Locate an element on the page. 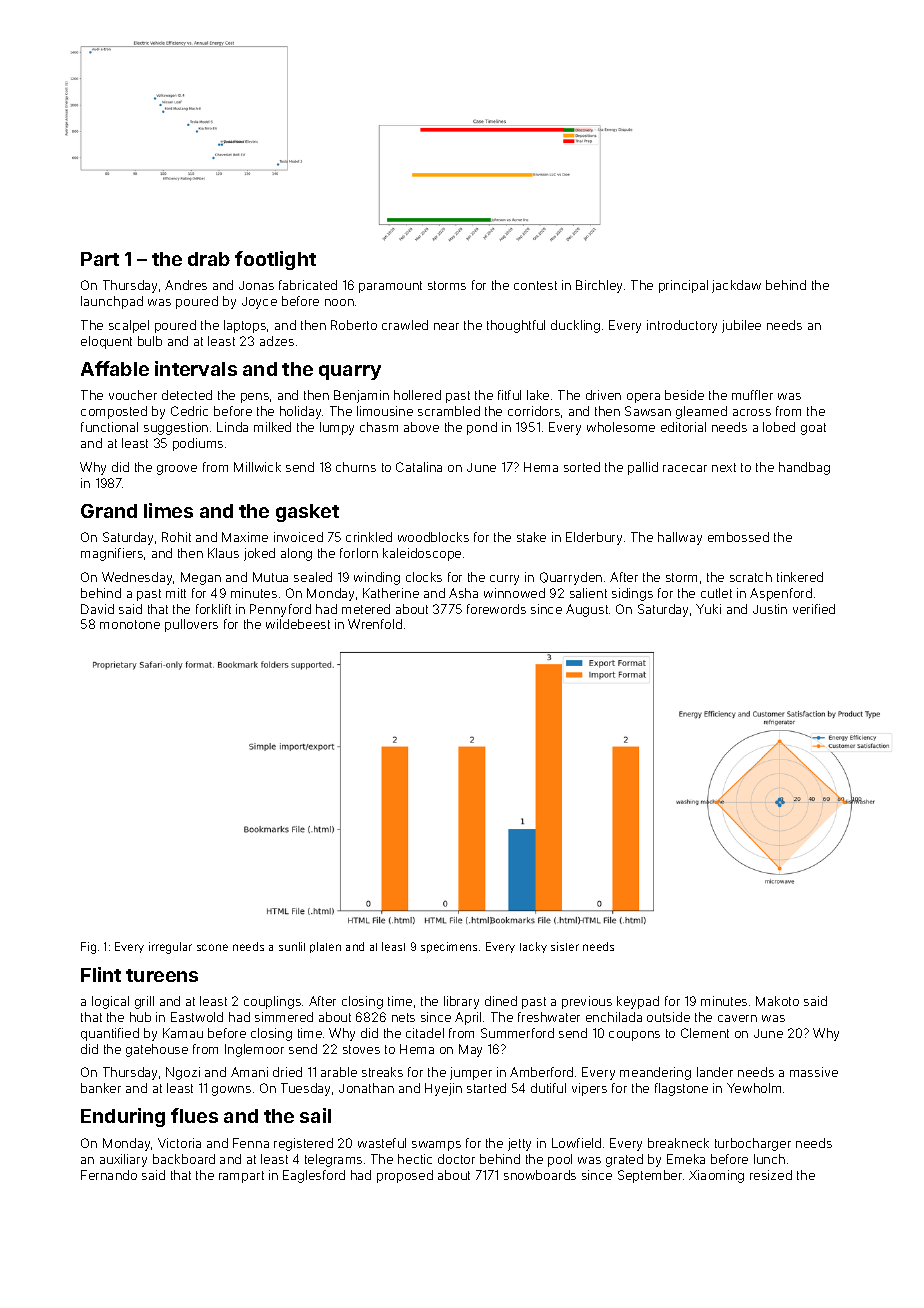 This document has width=924, height=1308. Rohit is located at coordinates (176, 537).
